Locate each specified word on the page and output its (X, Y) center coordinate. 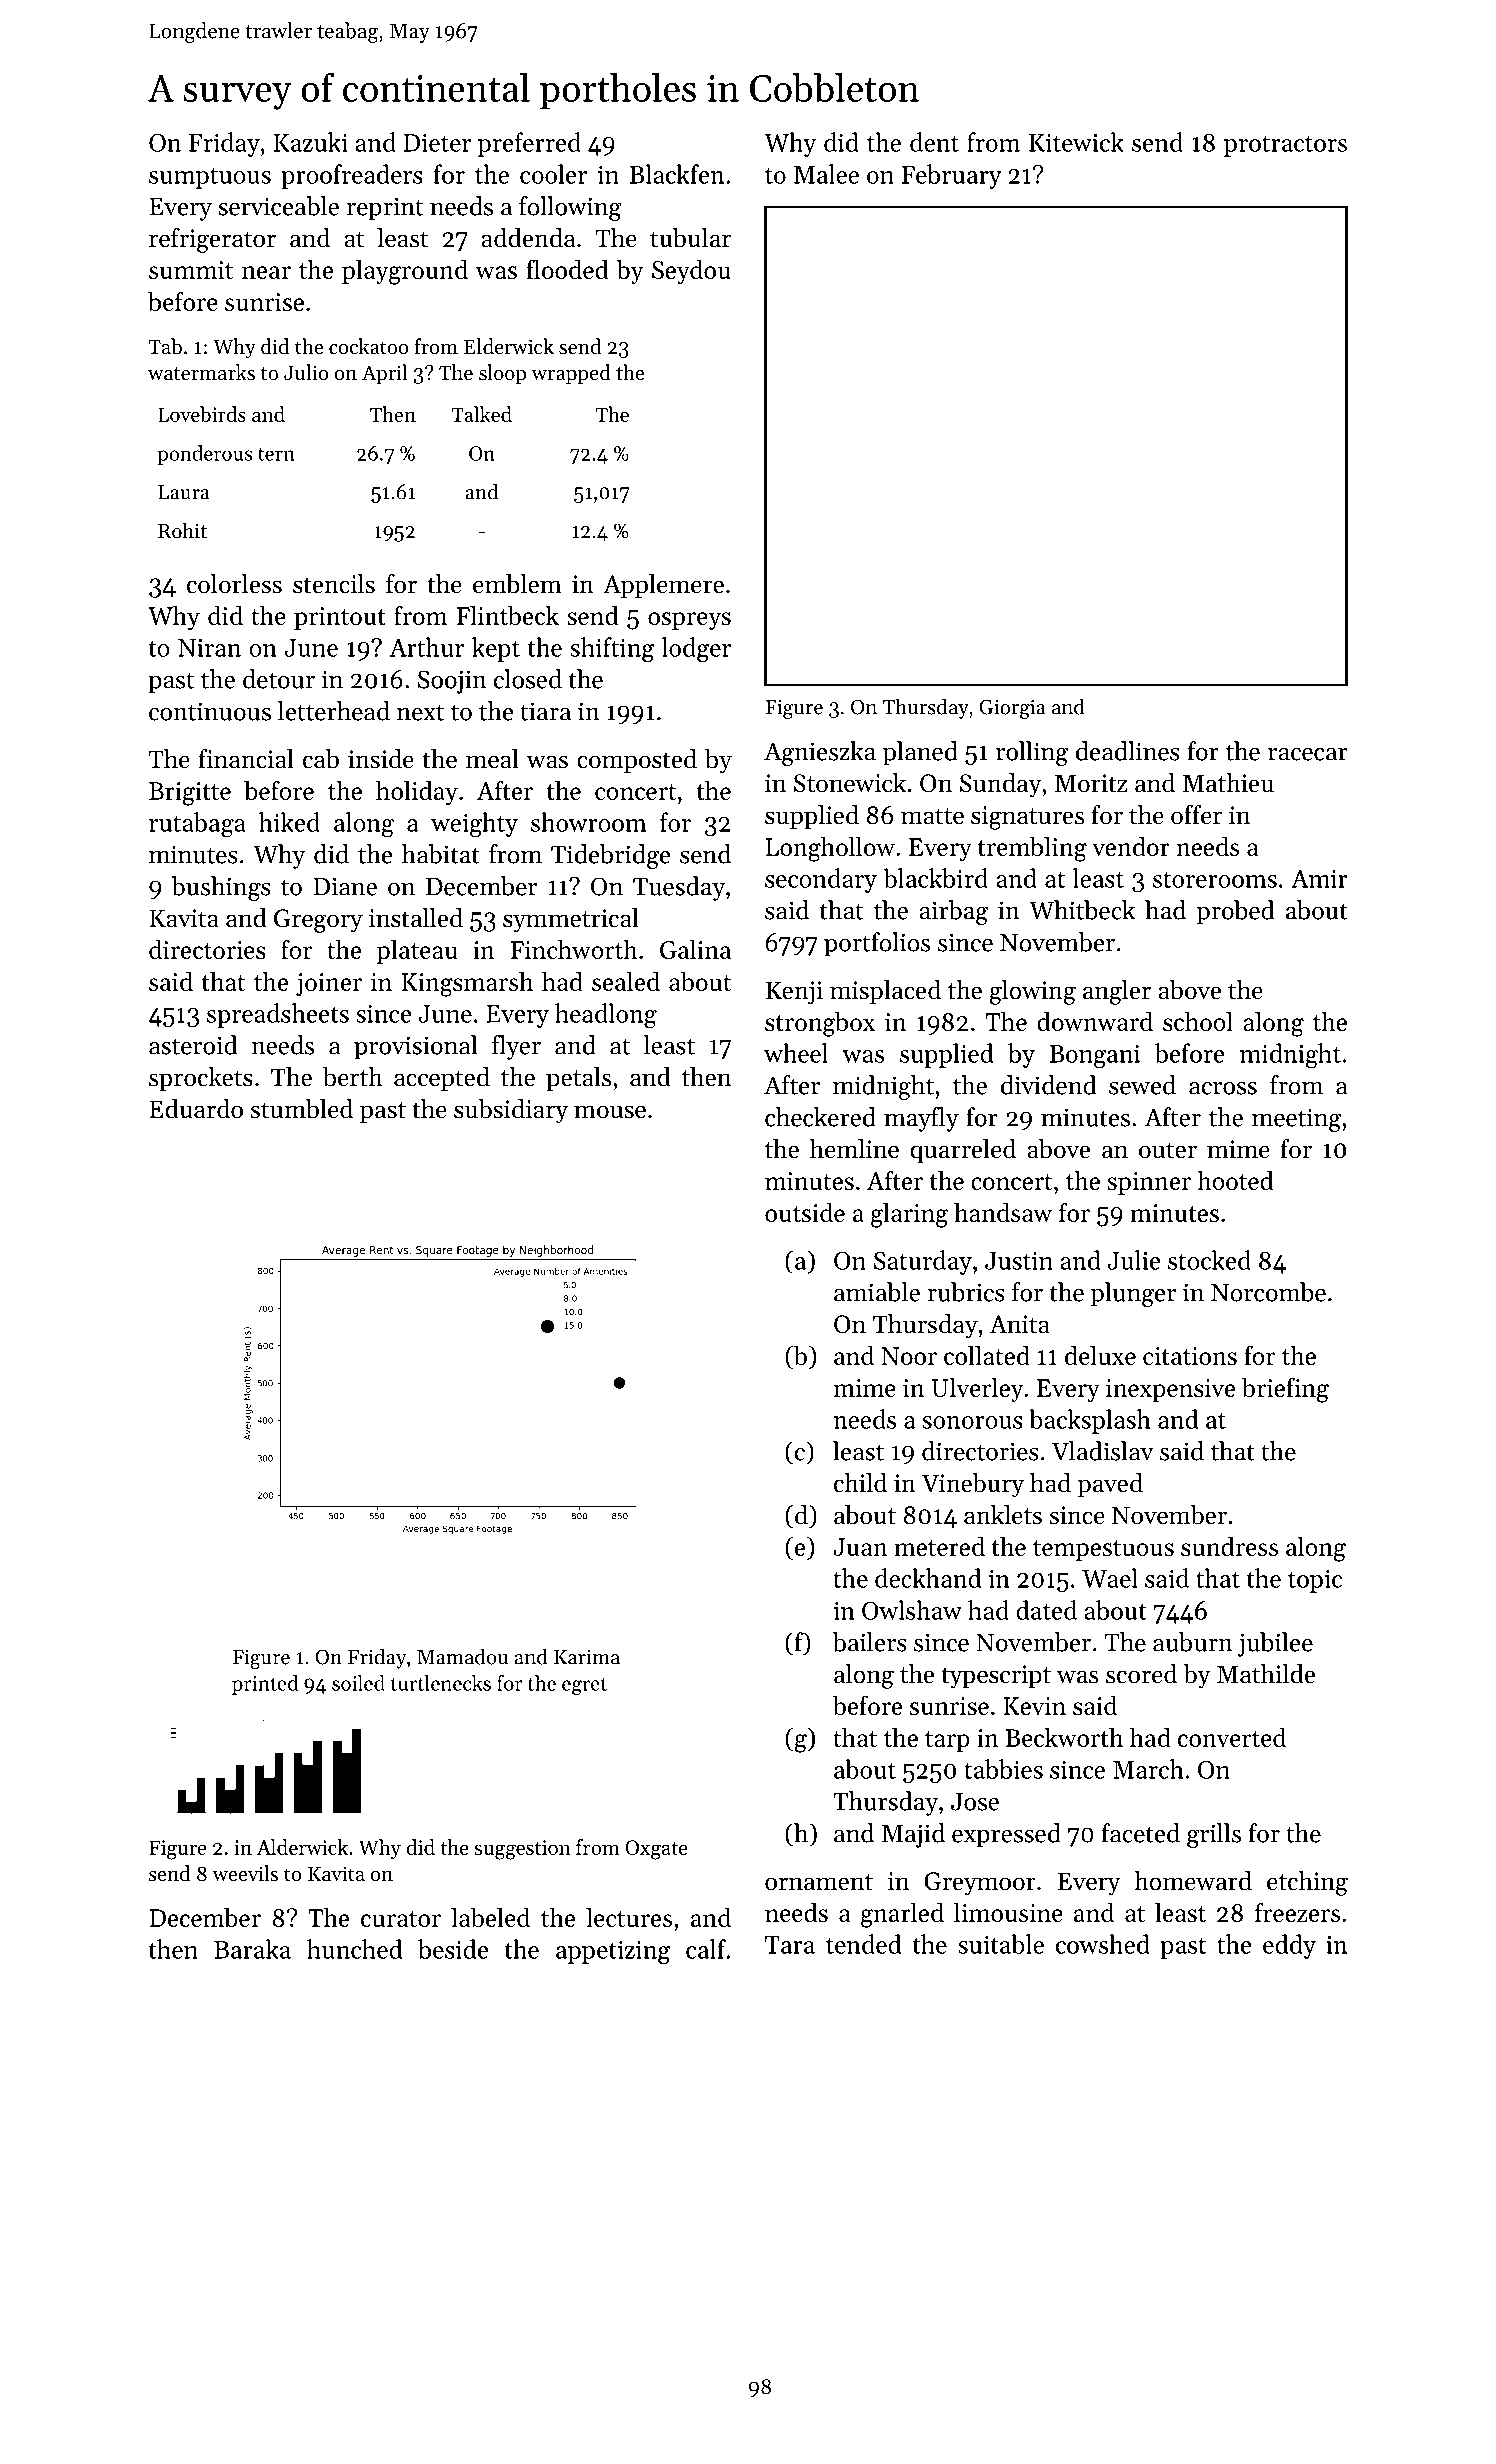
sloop (502, 374)
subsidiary (511, 1111)
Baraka (252, 1949)
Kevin (1034, 1706)
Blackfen (676, 174)
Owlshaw (912, 1610)
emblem (517, 584)
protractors (1285, 146)
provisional (416, 1047)
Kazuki (310, 142)
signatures (1027, 818)
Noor (909, 1356)
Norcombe (1268, 1292)
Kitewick (1076, 142)
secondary (821, 880)
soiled (358, 1683)
